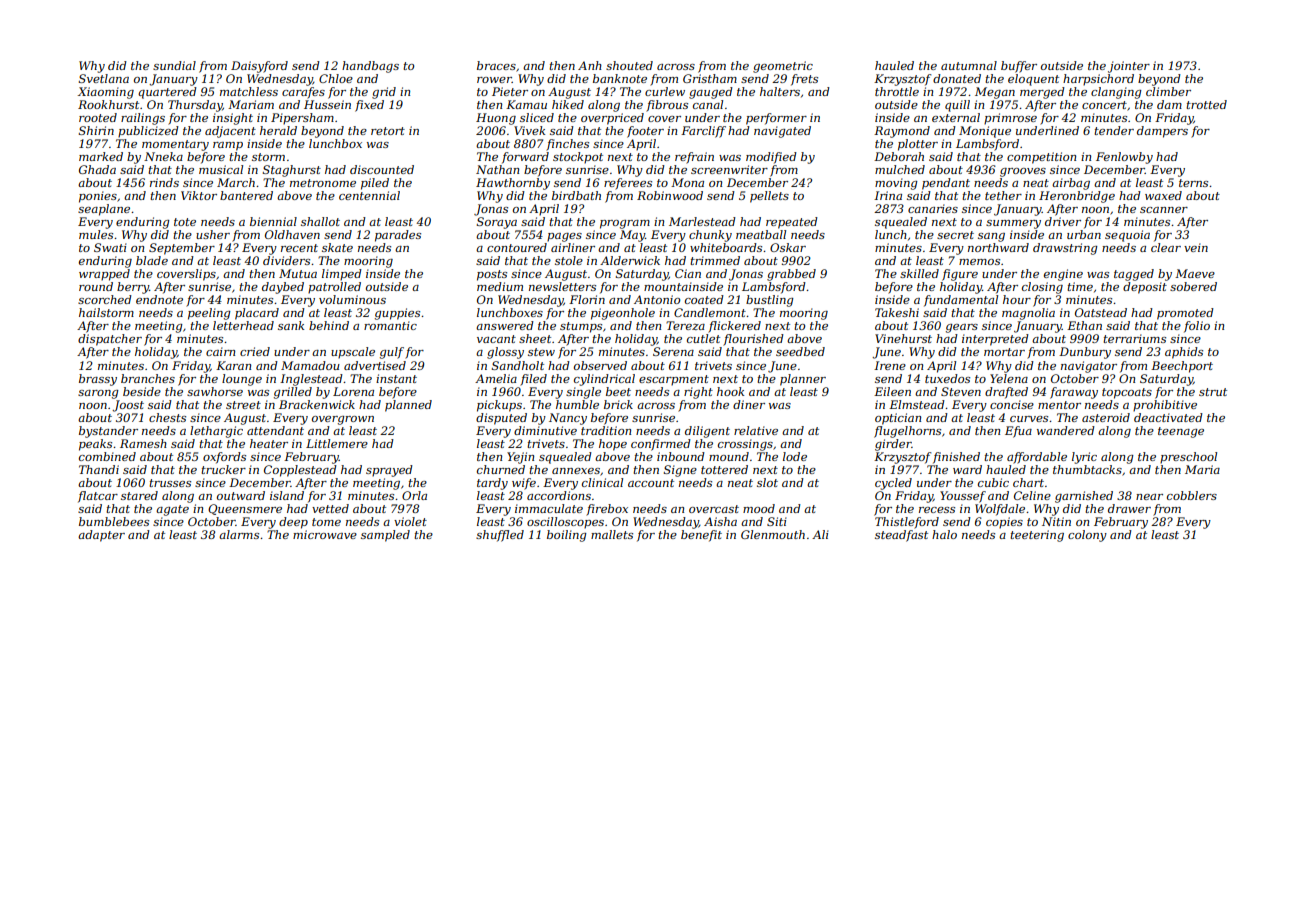 Image resolution: width=1308 pixels, height=924 pixels. I want to click on adapter, so click(101, 536).
